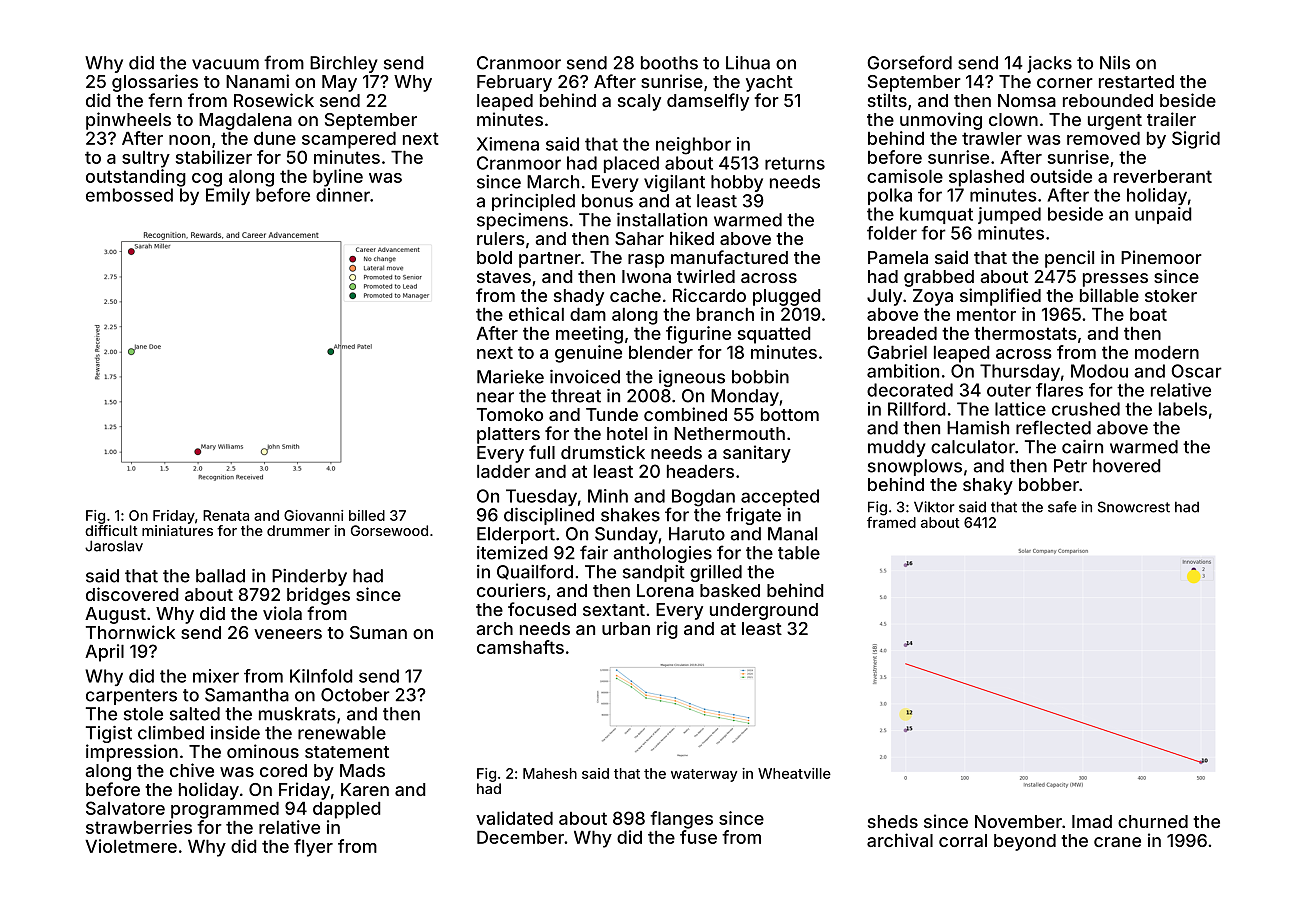 The width and height of the screenshot is (1308, 924). I want to click on vacuum, so click(225, 64).
